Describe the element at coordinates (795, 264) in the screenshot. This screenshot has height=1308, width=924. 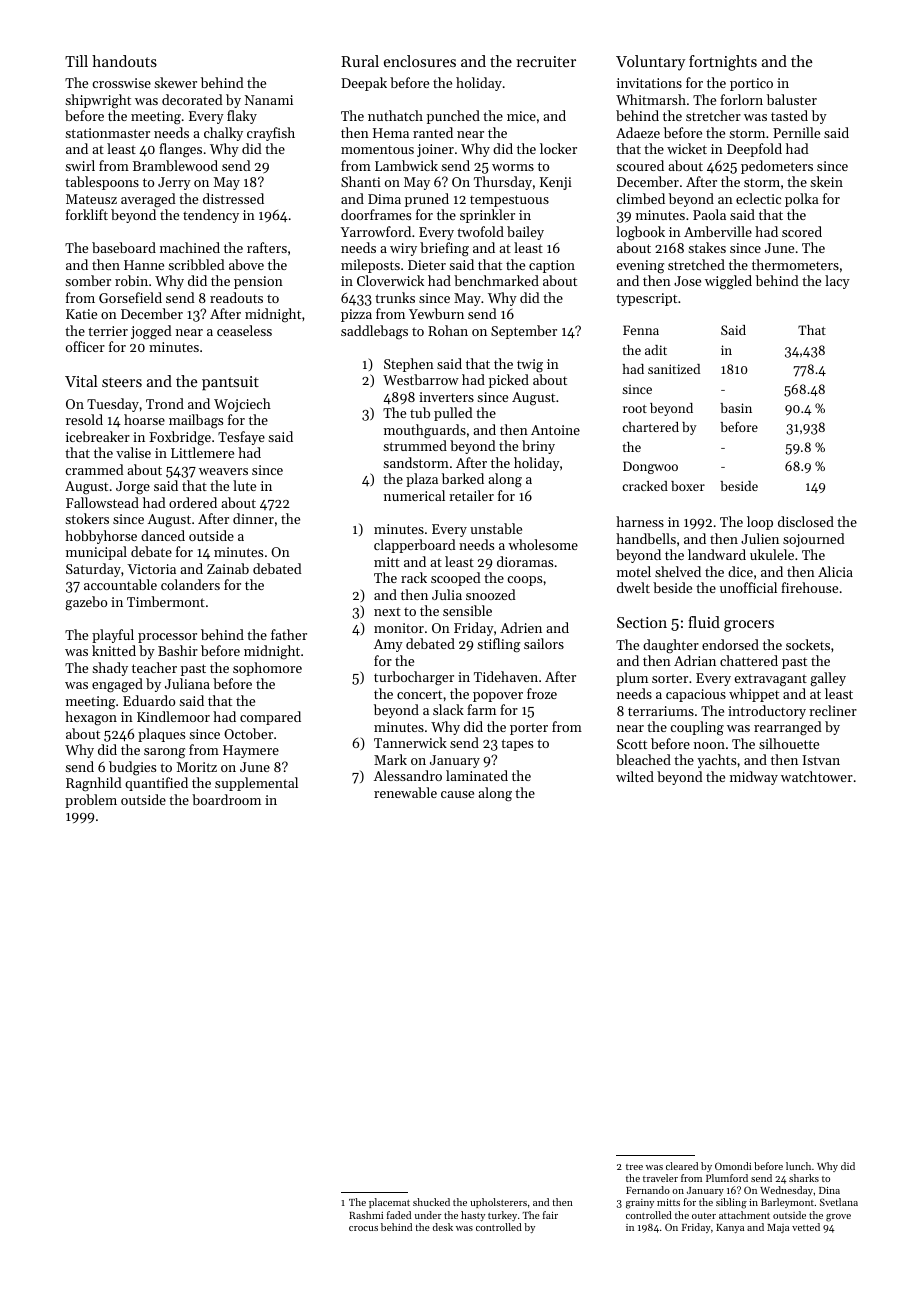
I see `thermometers` at that location.
